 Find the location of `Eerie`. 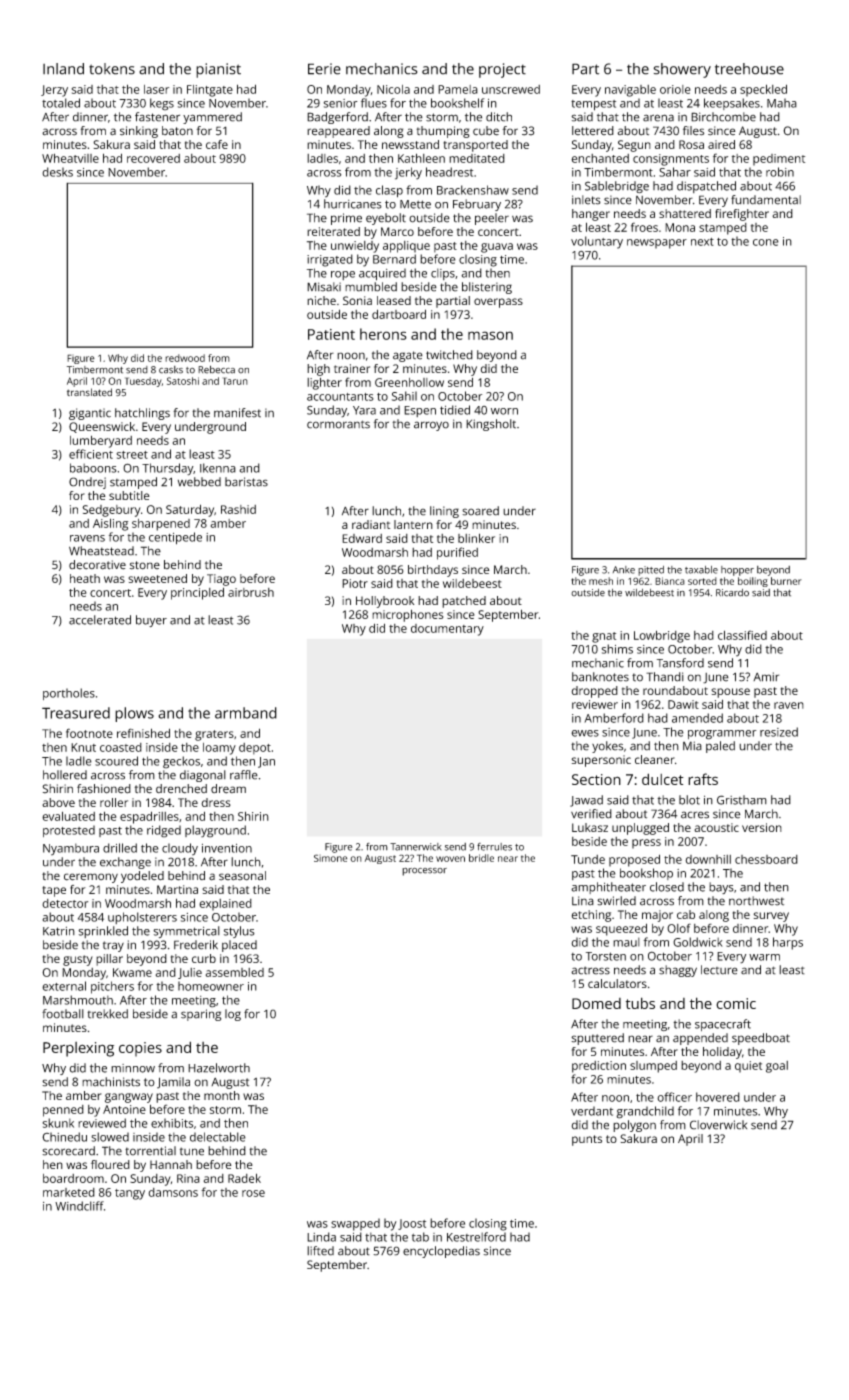

Eerie is located at coordinates (324, 69).
